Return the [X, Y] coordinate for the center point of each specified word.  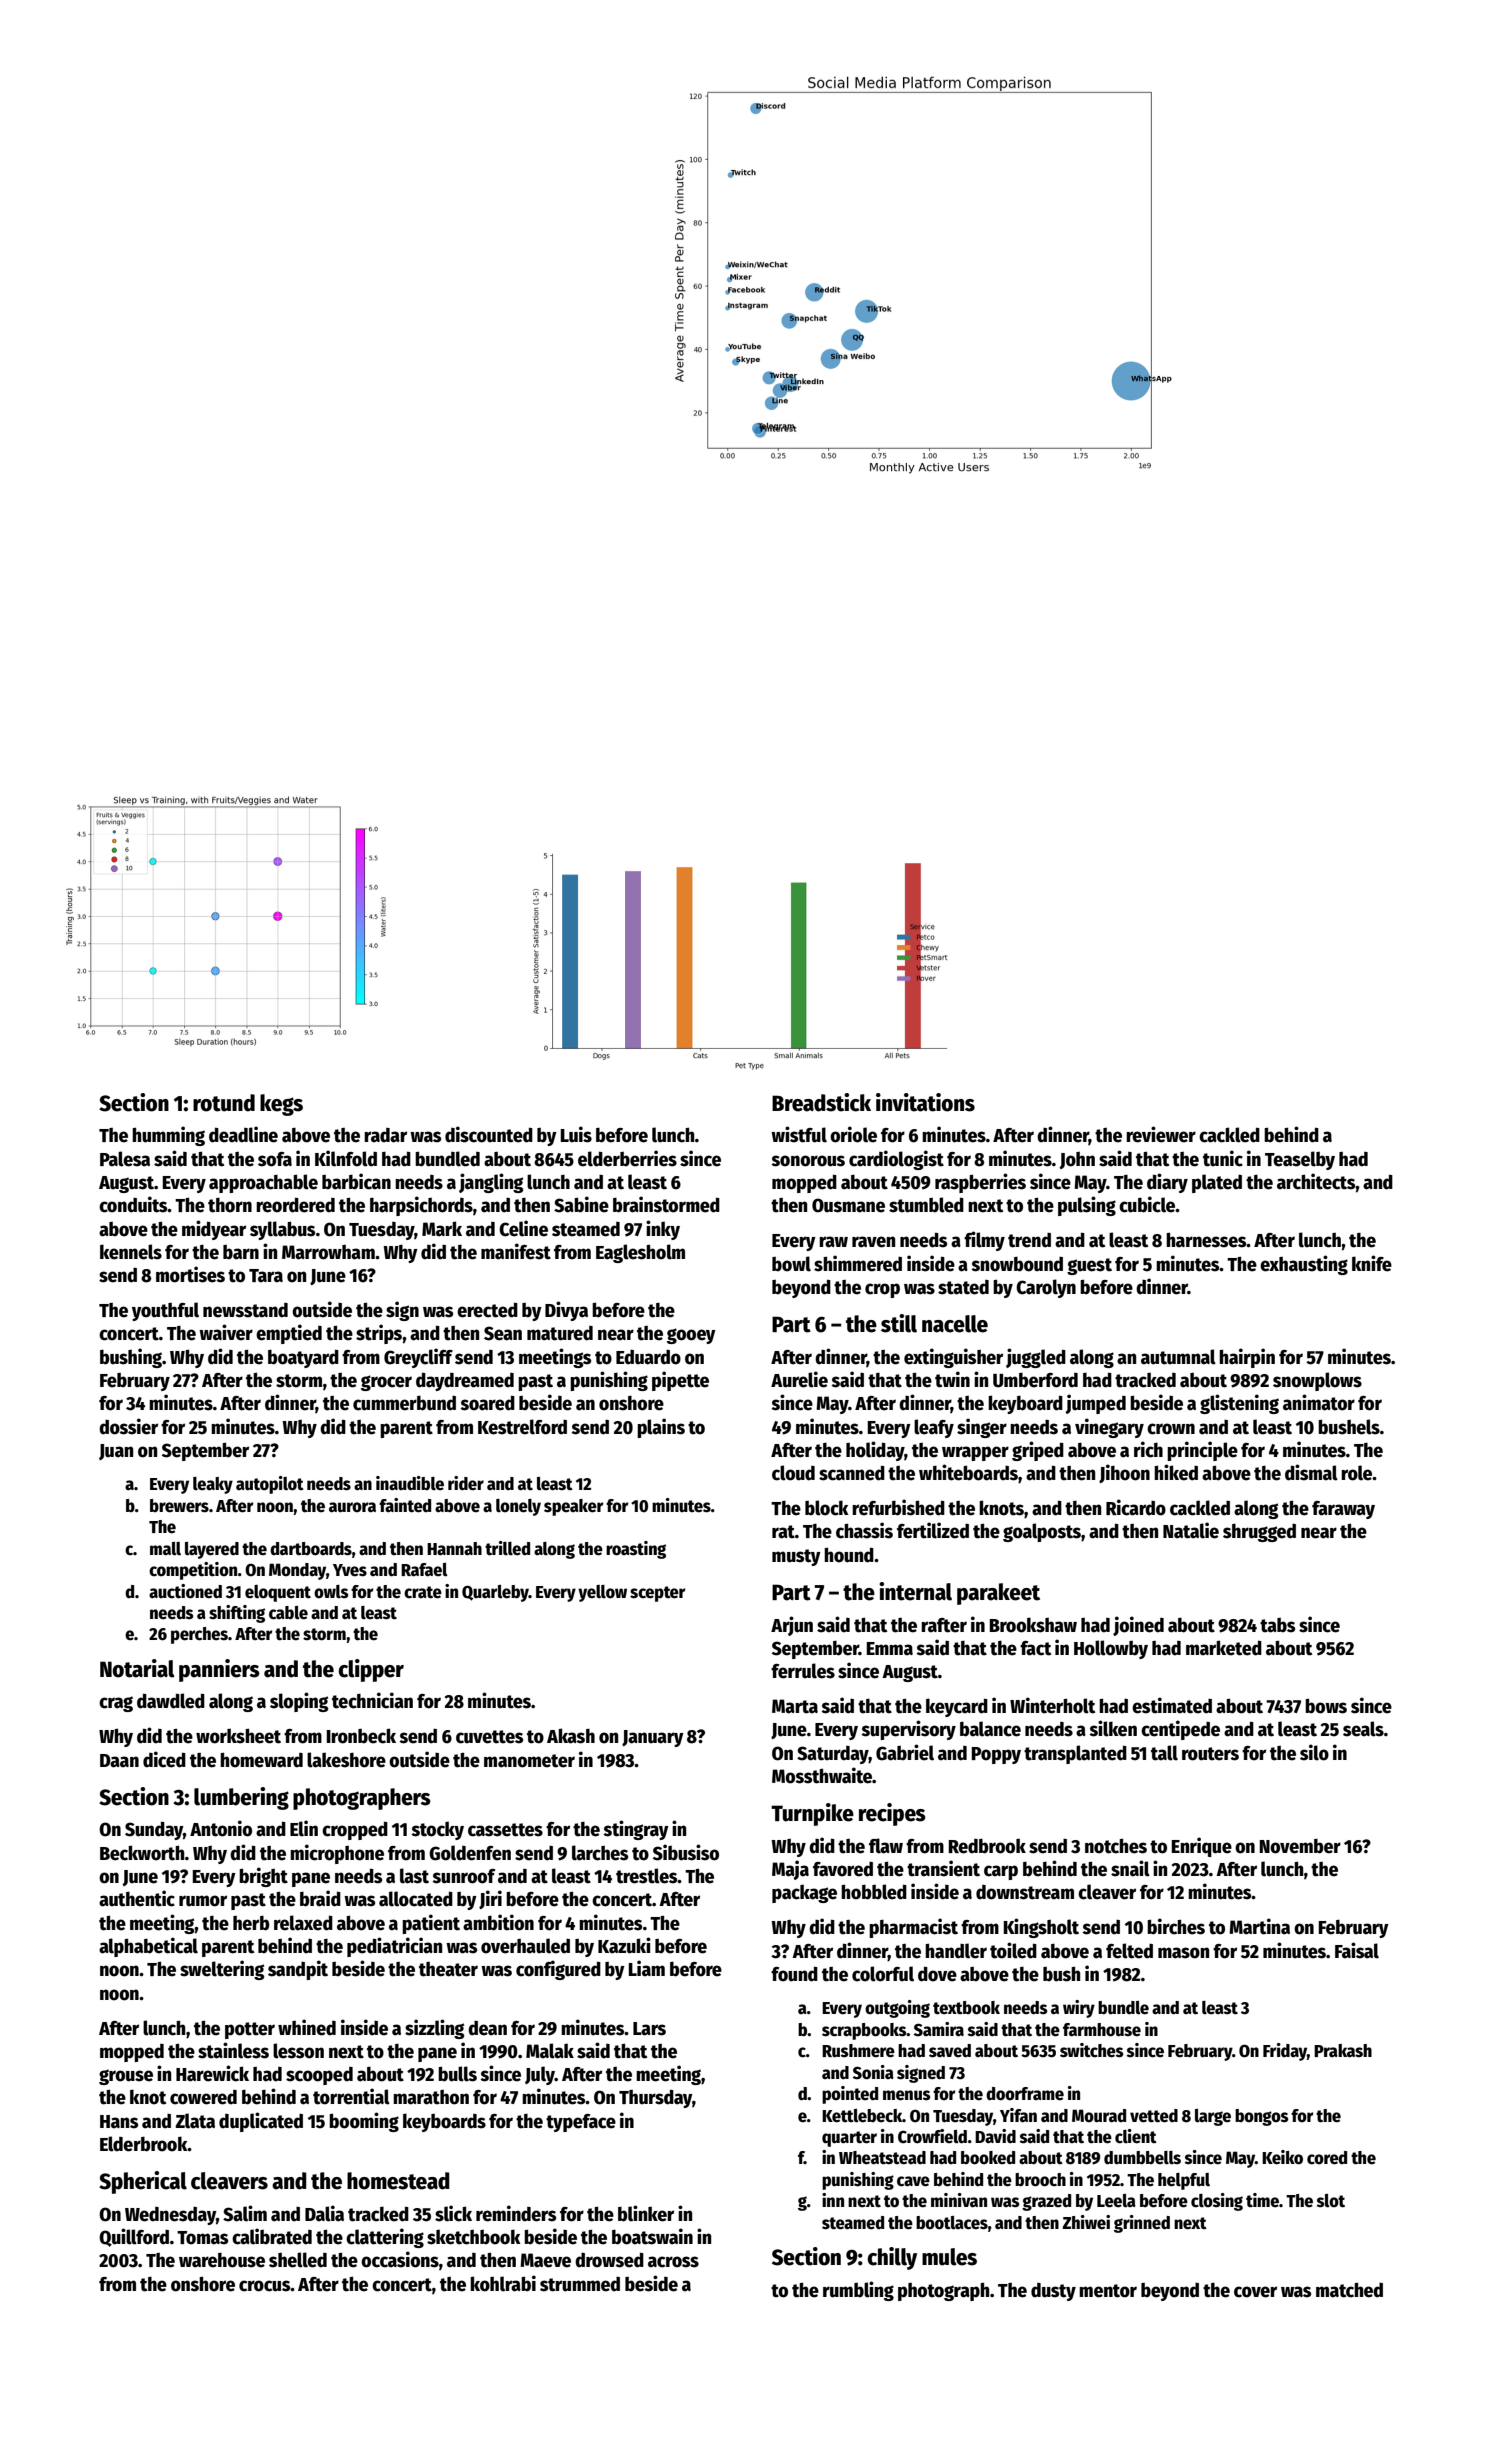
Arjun [792, 1626]
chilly [892, 2258]
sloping [299, 1702]
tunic [1223, 1158]
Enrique [1201, 1847]
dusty [1053, 2292]
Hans [119, 2122]
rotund [224, 1103]
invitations [925, 1102]
